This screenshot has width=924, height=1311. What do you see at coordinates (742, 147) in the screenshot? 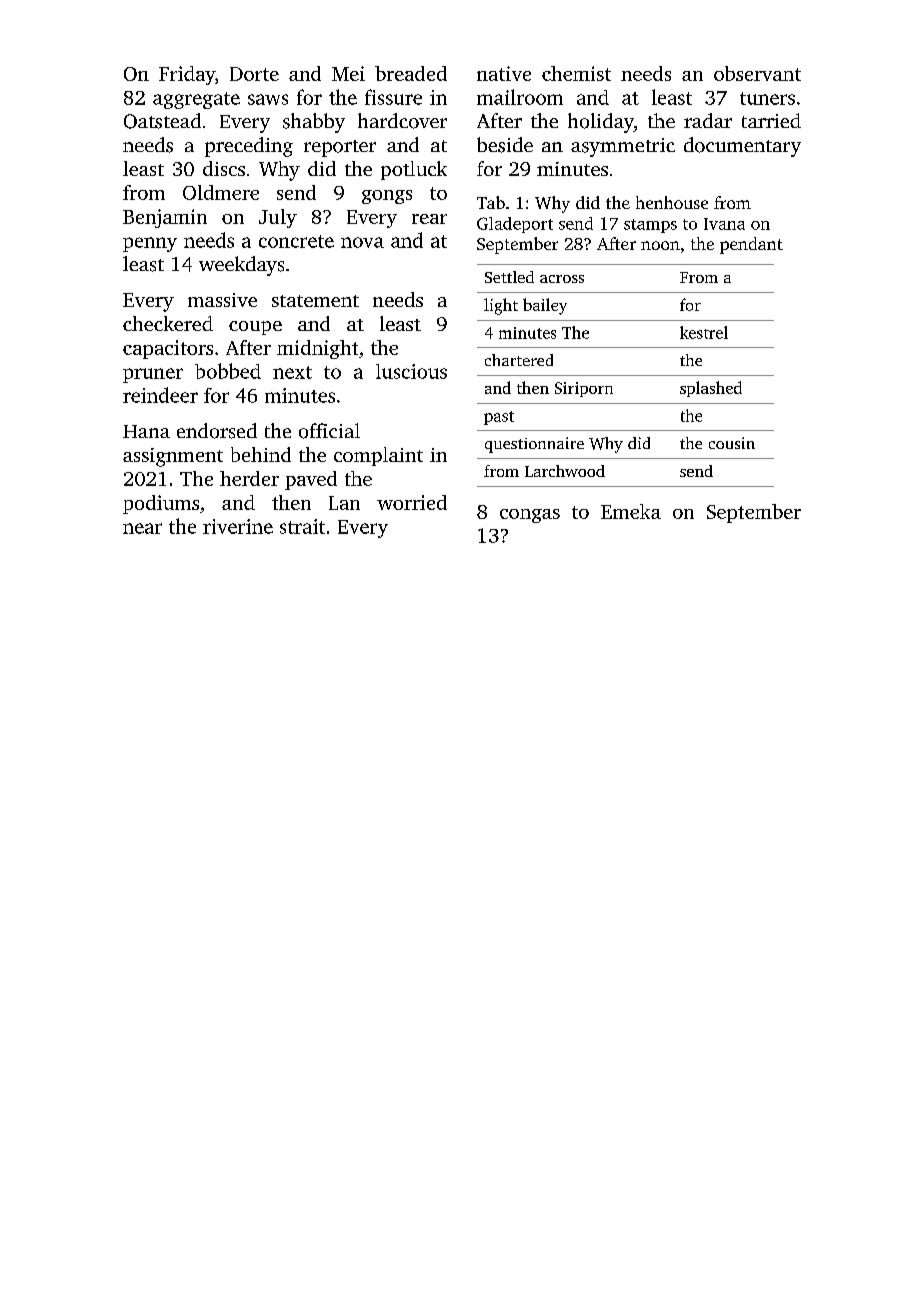
I see `documentary` at bounding box center [742, 147].
